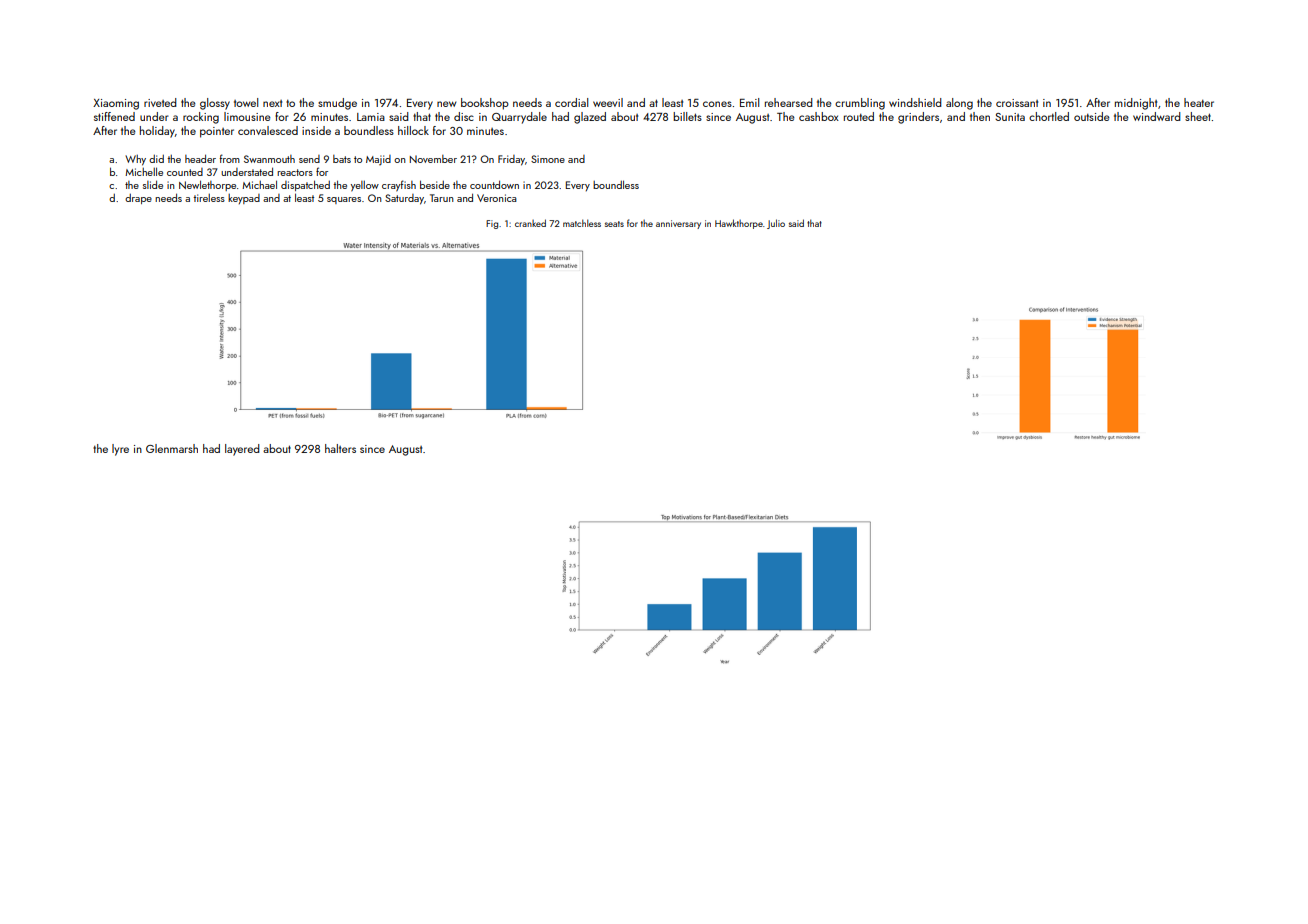 The height and width of the screenshot is (924, 1308). What do you see at coordinates (739, 224) in the screenshot?
I see `Hawkthorpe` at bounding box center [739, 224].
